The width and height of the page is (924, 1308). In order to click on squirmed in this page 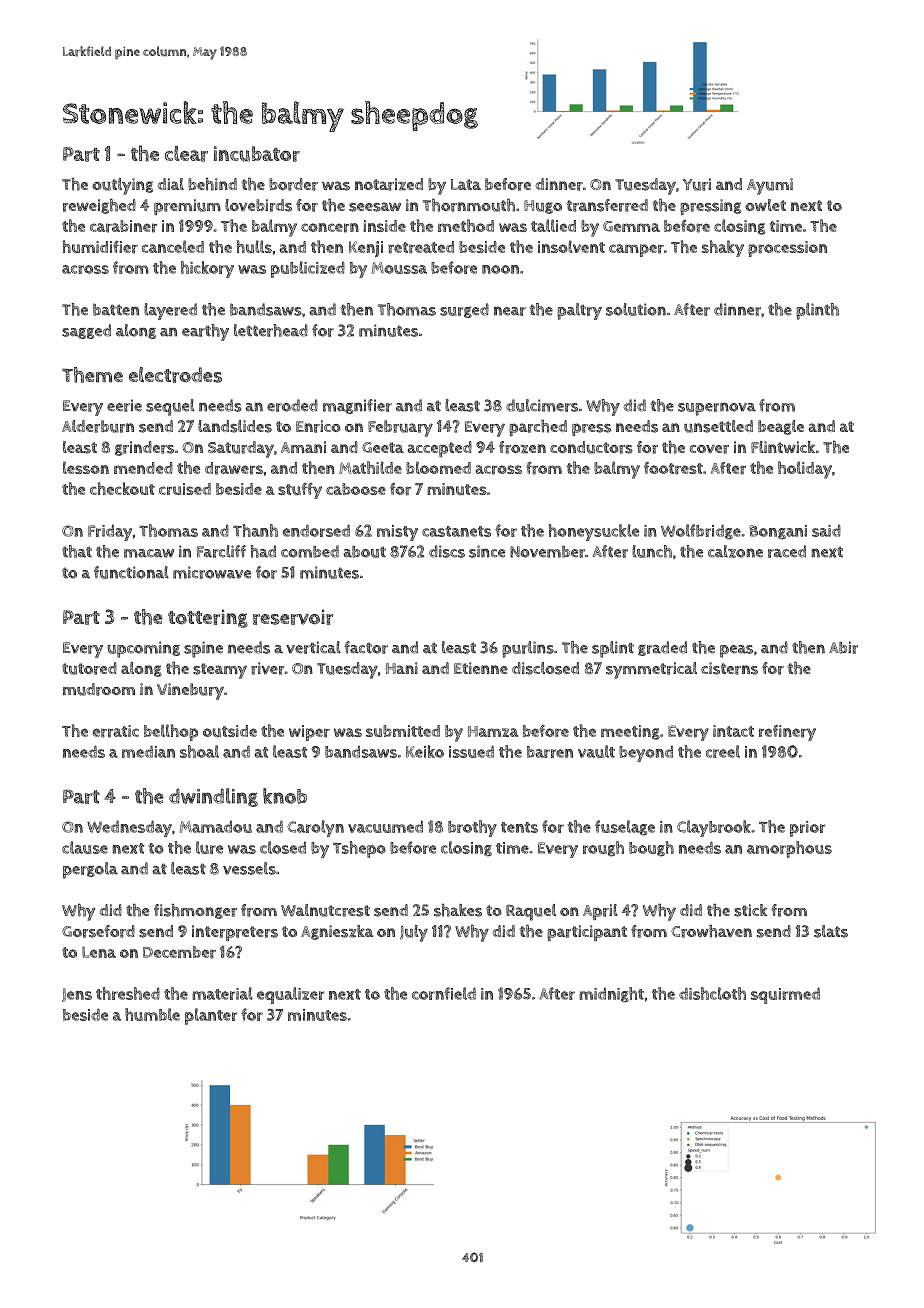, I will do `click(785, 995)`.
